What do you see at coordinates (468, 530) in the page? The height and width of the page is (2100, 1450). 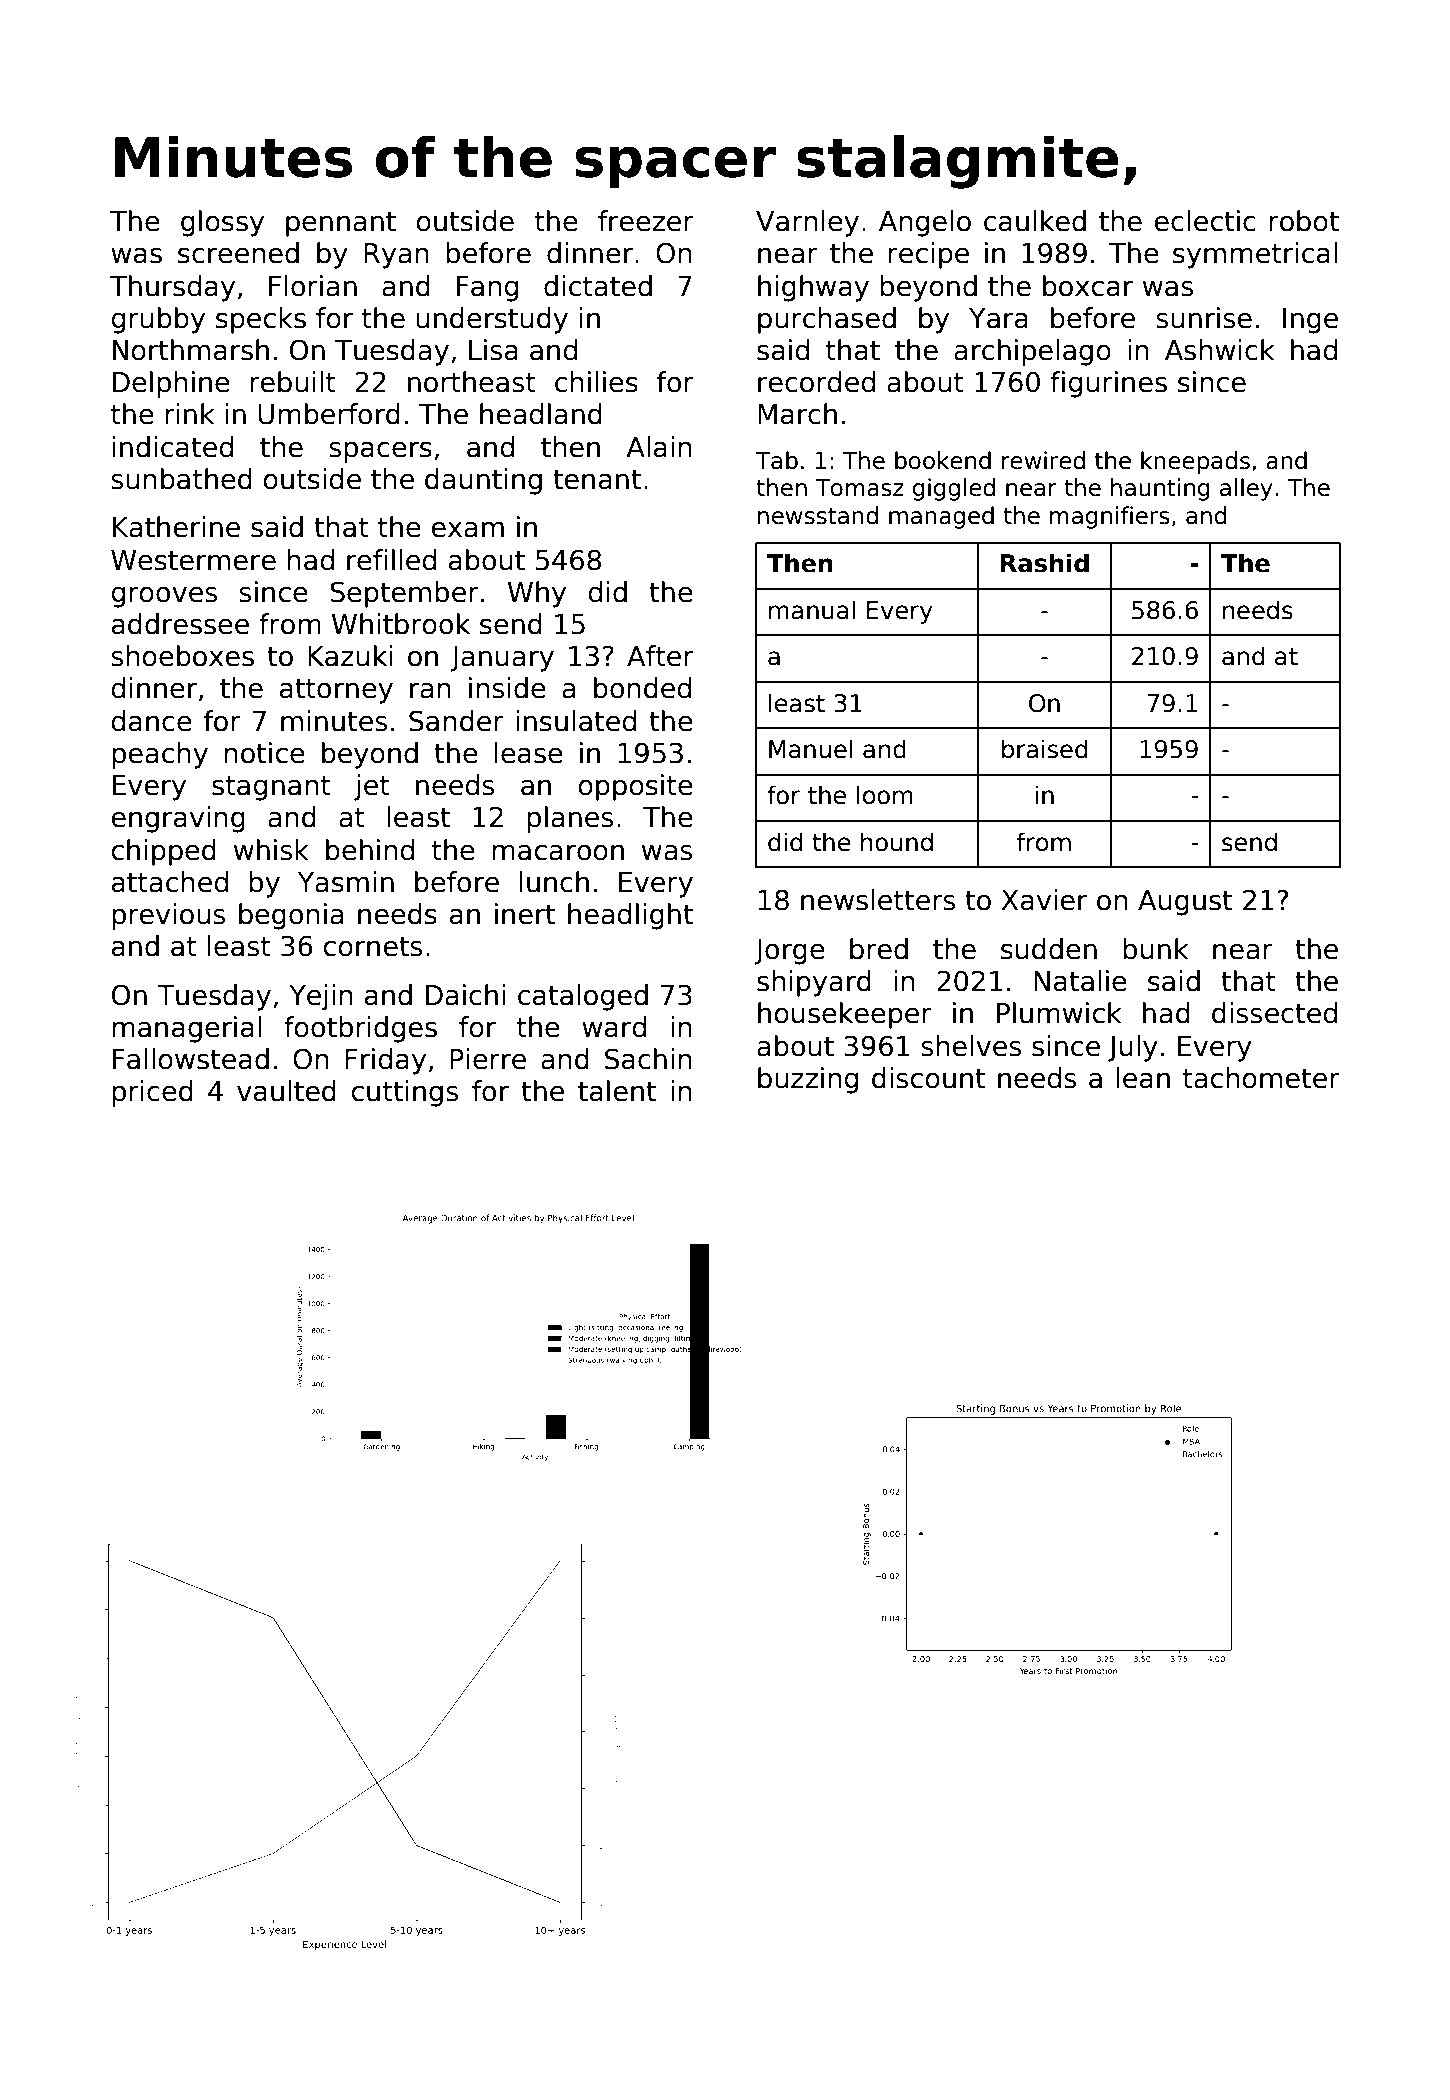 I see `exam` at bounding box center [468, 530].
